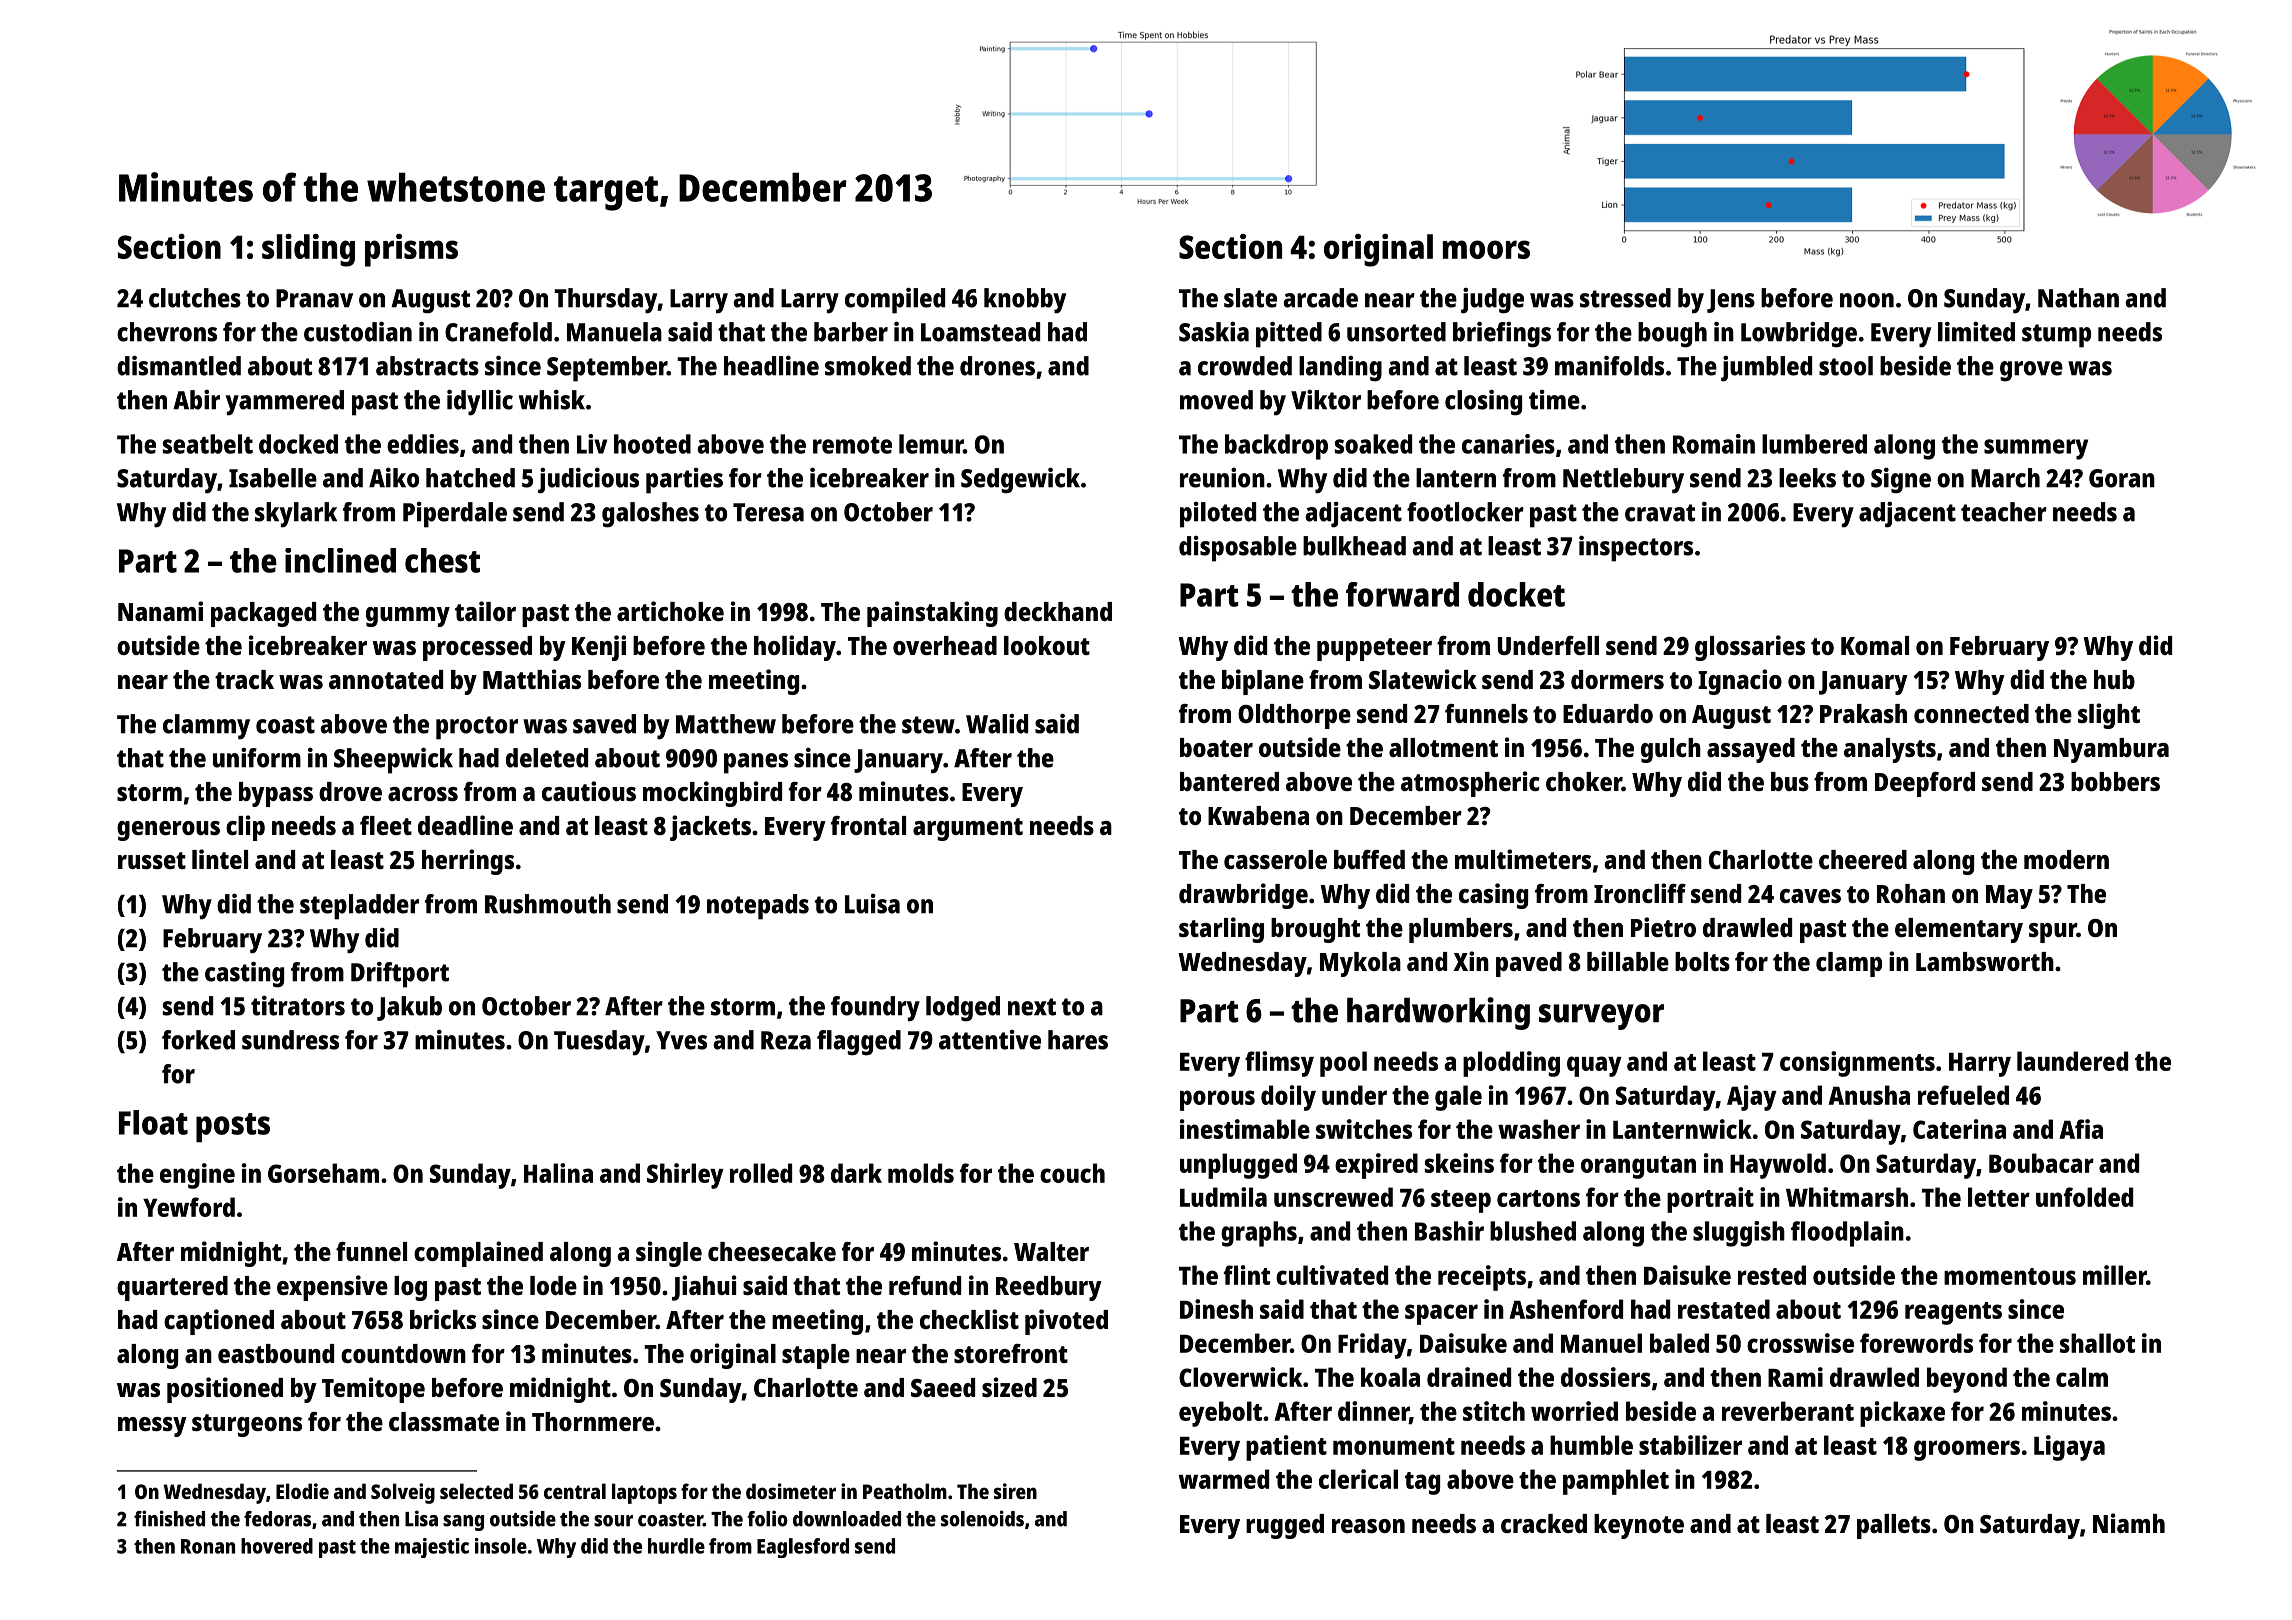 This image has height=1620, width=2292. Describe the element at coordinates (2114, 679) in the image. I see `hub` at that location.
